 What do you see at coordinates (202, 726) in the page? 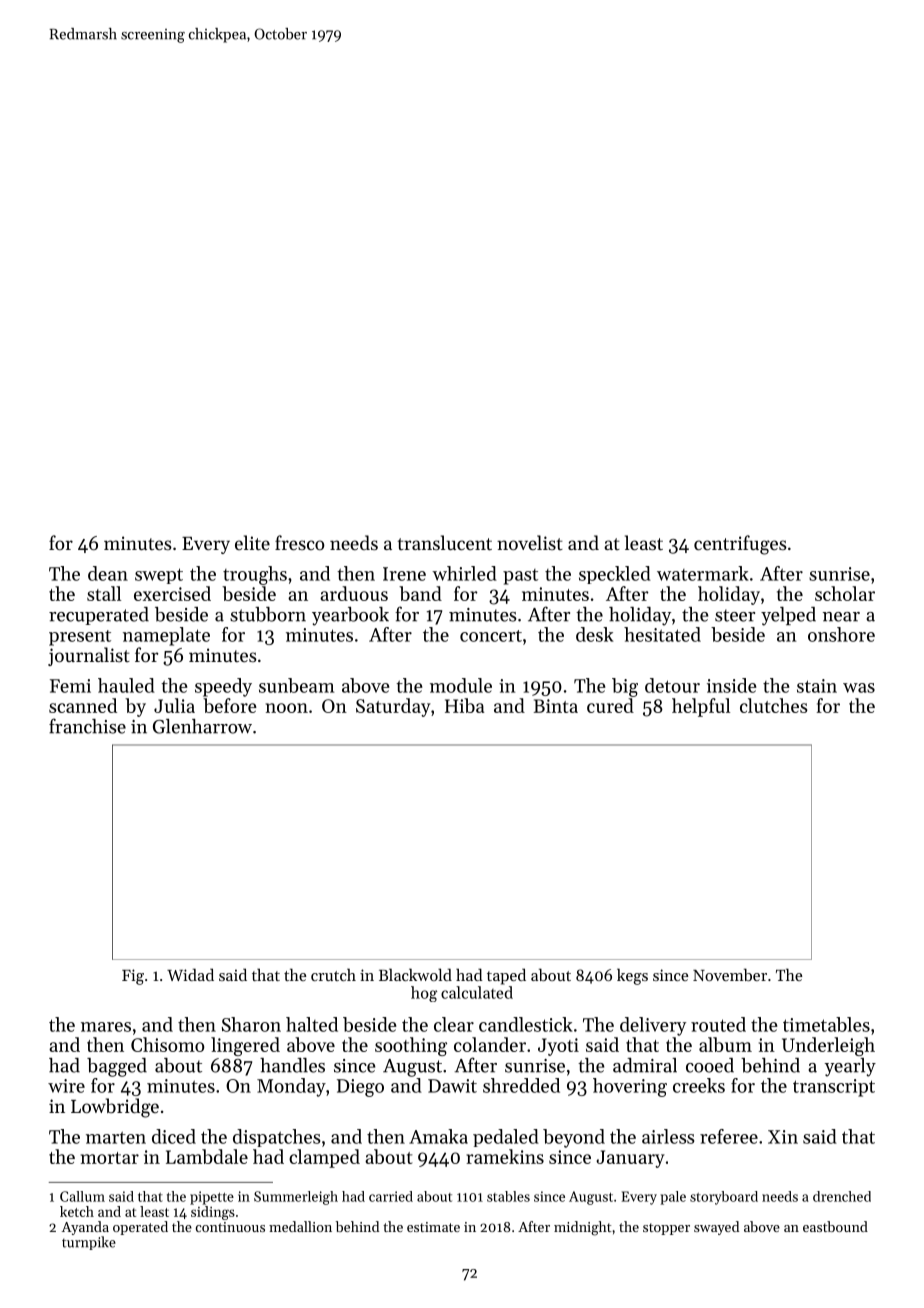
I see `Glenharrow` at bounding box center [202, 726].
